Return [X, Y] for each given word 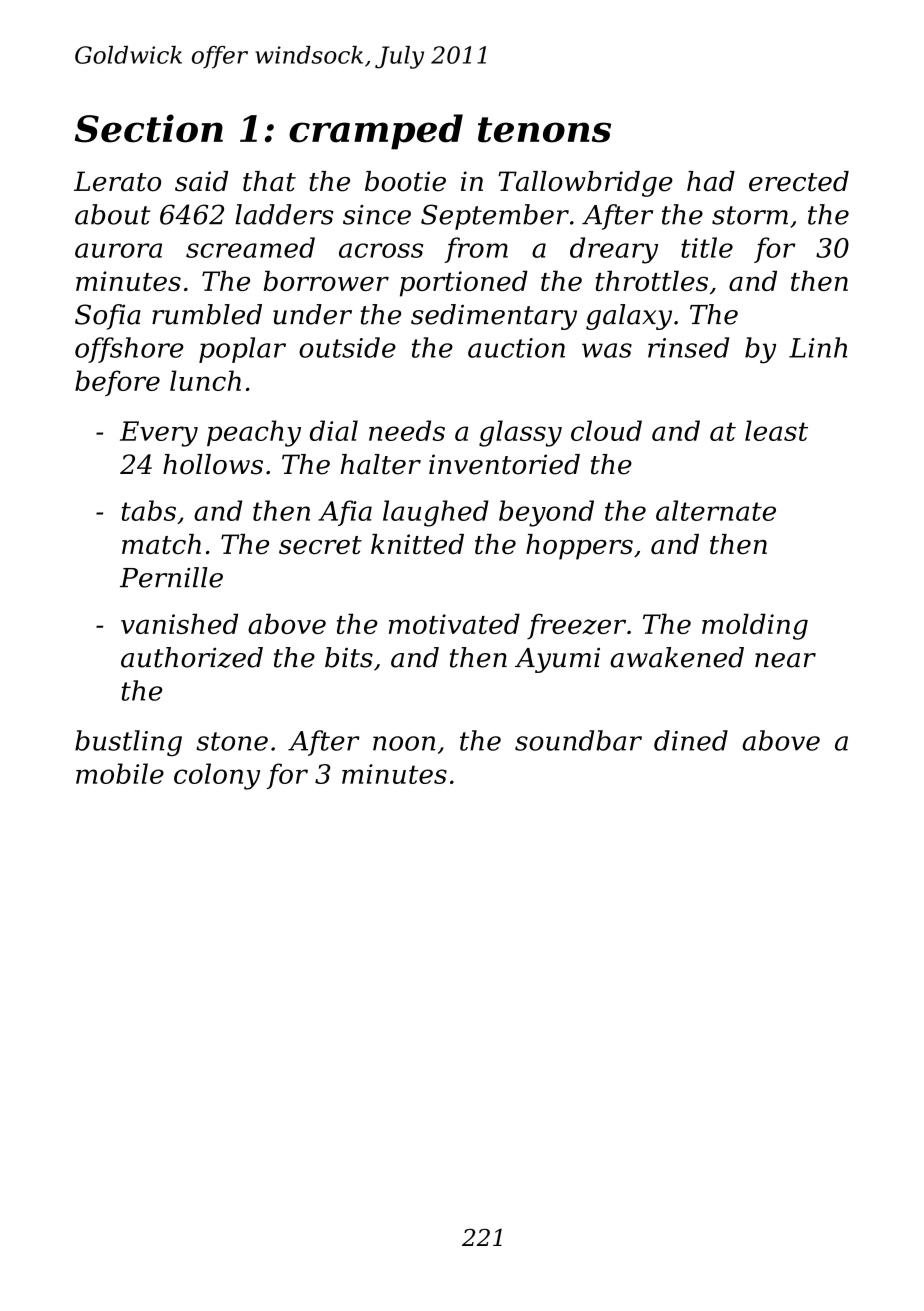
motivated [454, 623]
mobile [120, 773]
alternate [716, 510]
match [161, 544]
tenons [544, 130]
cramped [376, 132]
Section [149, 128]
